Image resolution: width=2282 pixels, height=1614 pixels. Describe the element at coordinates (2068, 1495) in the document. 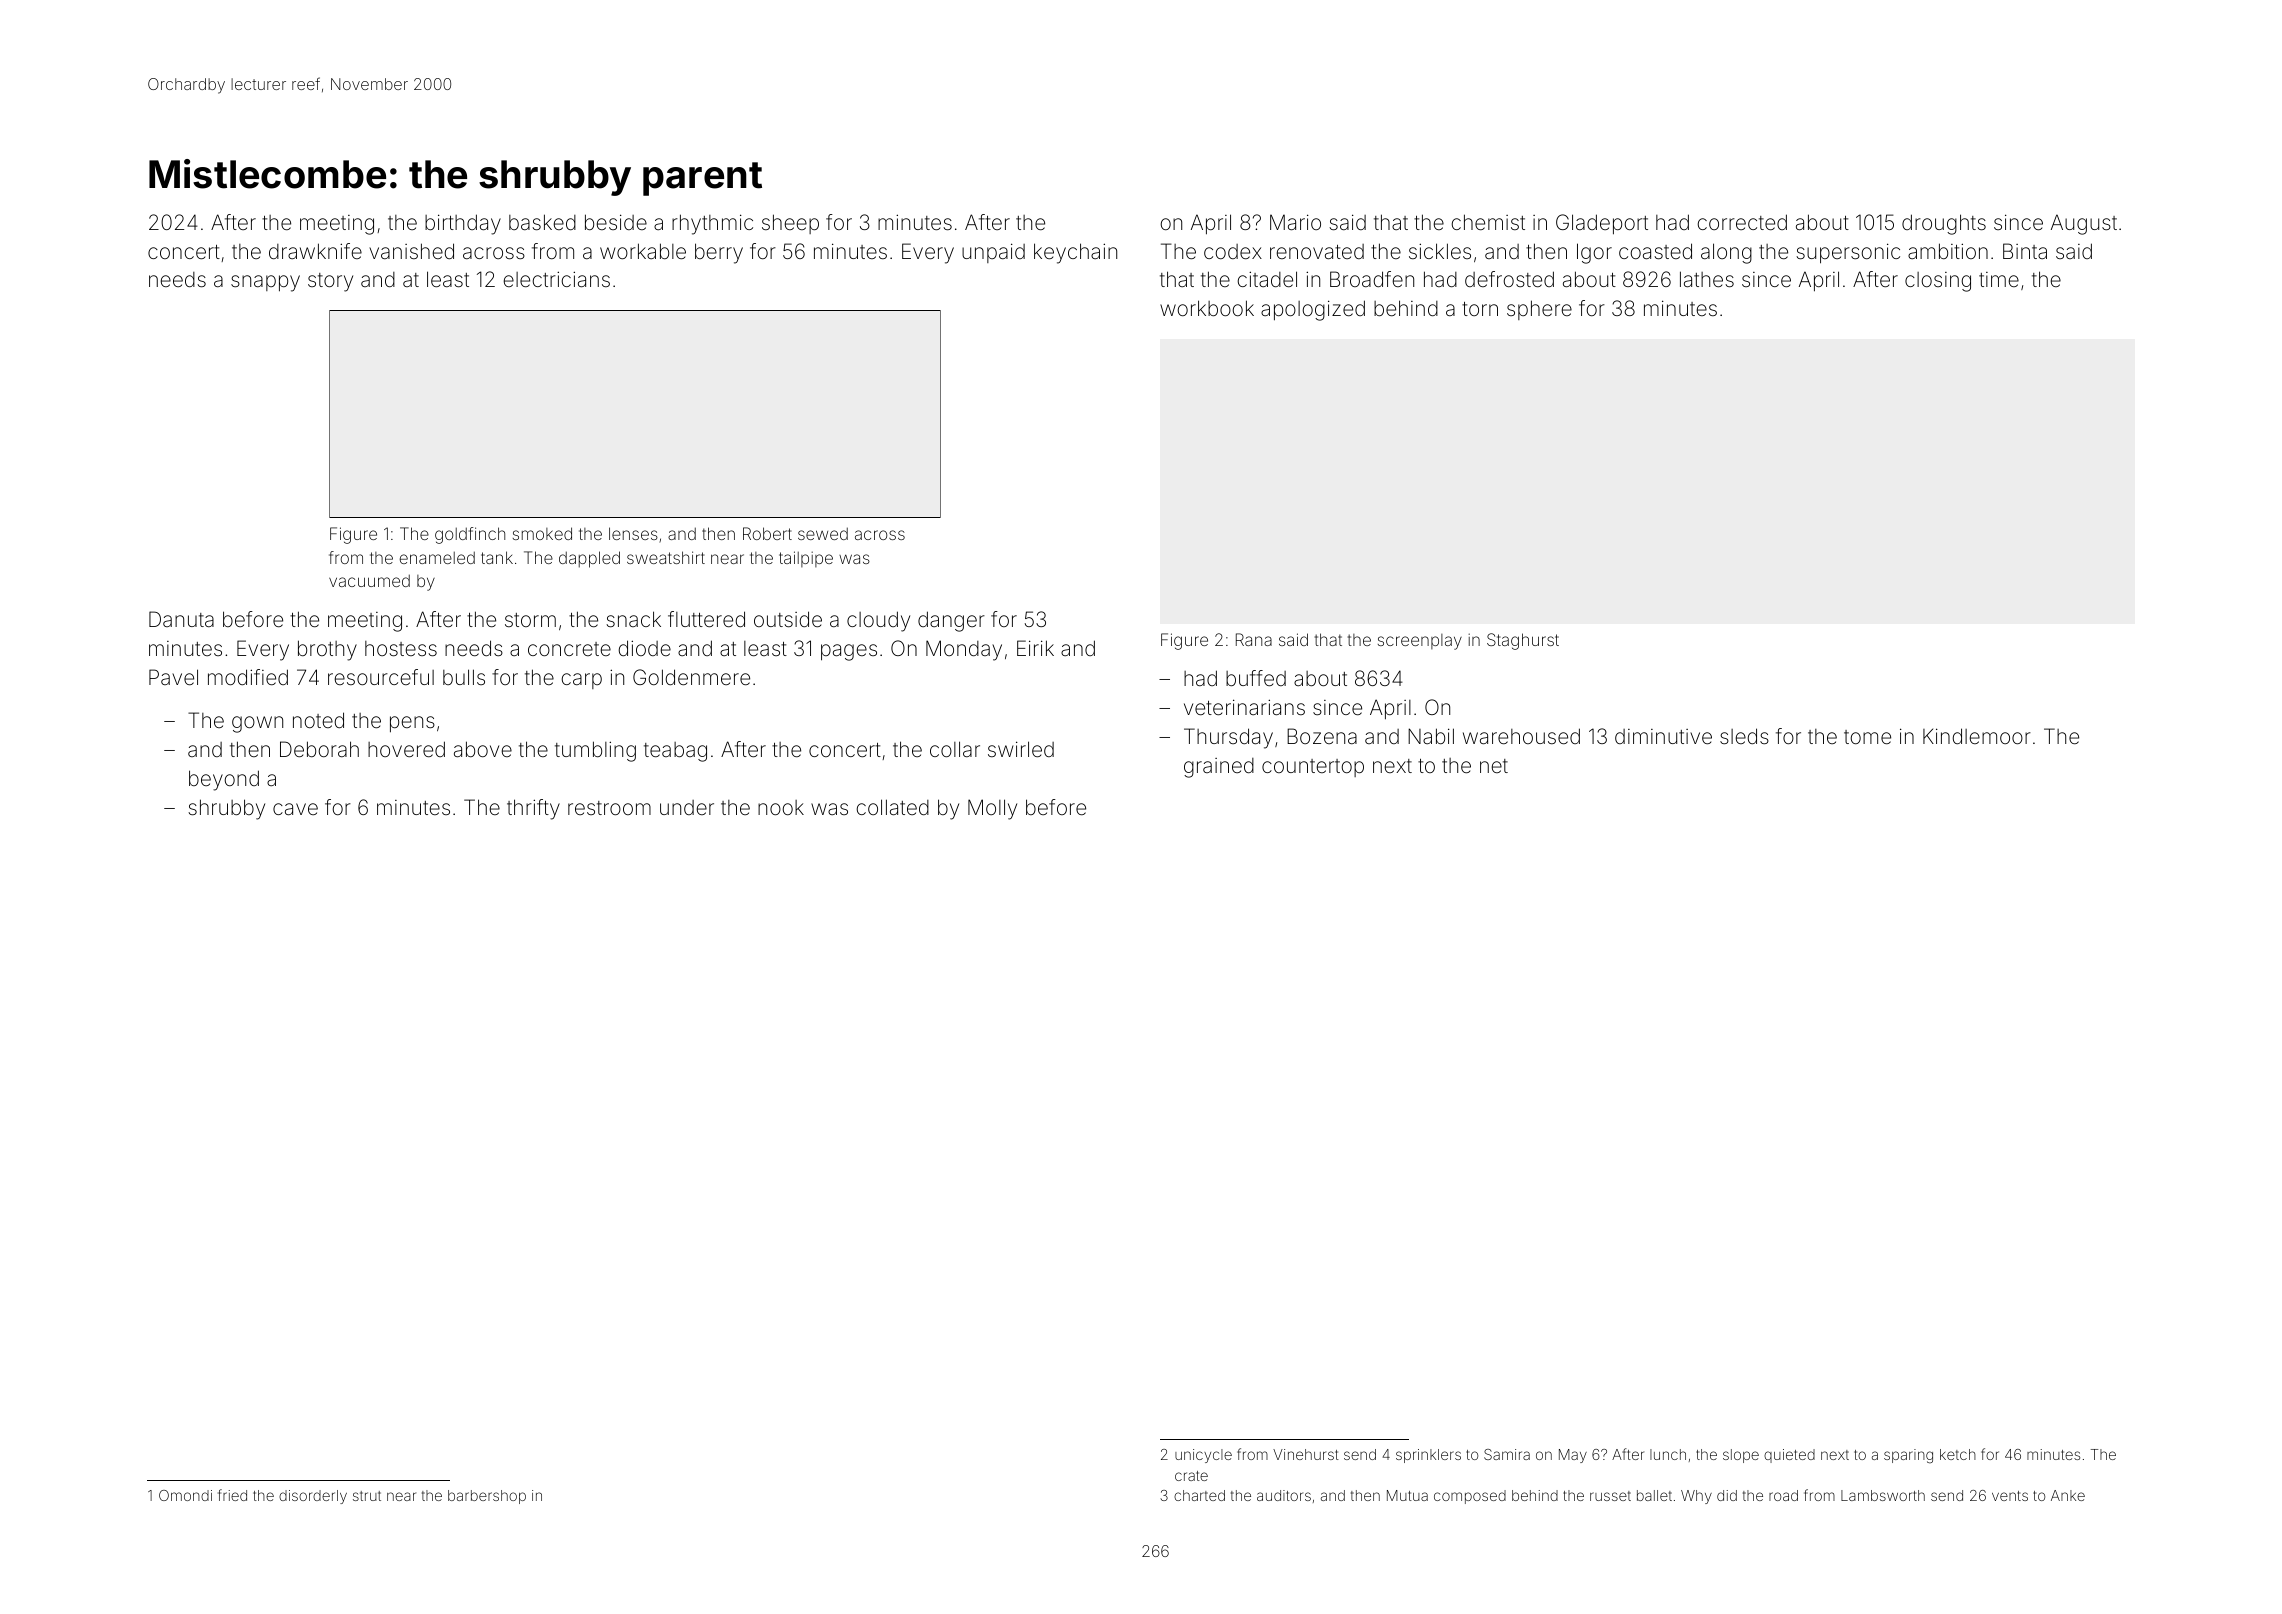

I see `Anke` at that location.
